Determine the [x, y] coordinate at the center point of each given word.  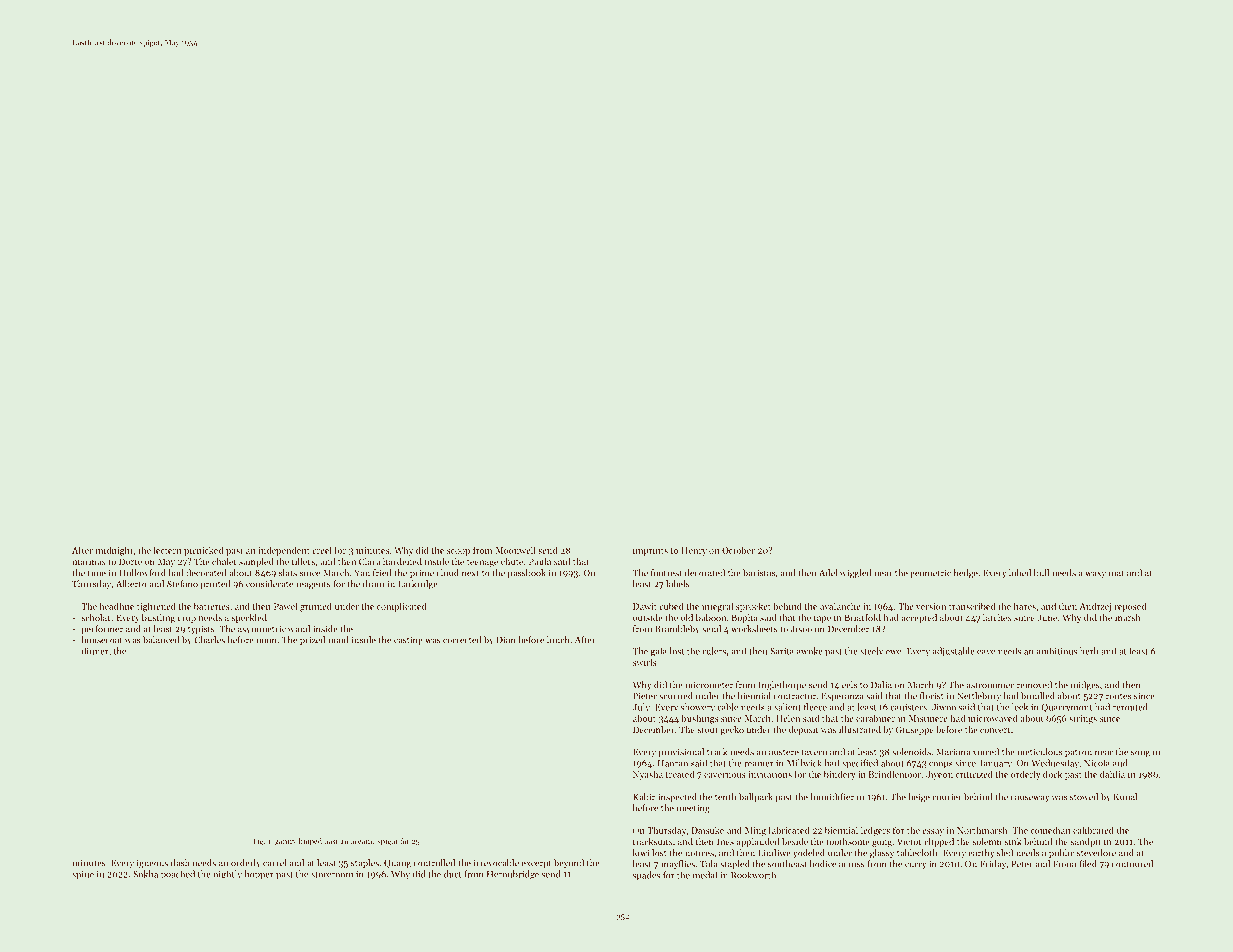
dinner [95, 651]
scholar [96, 617]
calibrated [1093, 830]
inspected [677, 797]
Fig [258, 842]
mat [1116, 574]
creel [322, 550]
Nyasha [648, 775]
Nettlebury [979, 696]
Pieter [645, 696]
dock [1052, 774]
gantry [286, 842]
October [738, 550]
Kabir [644, 797]
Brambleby [677, 629]
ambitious [1057, 651]
